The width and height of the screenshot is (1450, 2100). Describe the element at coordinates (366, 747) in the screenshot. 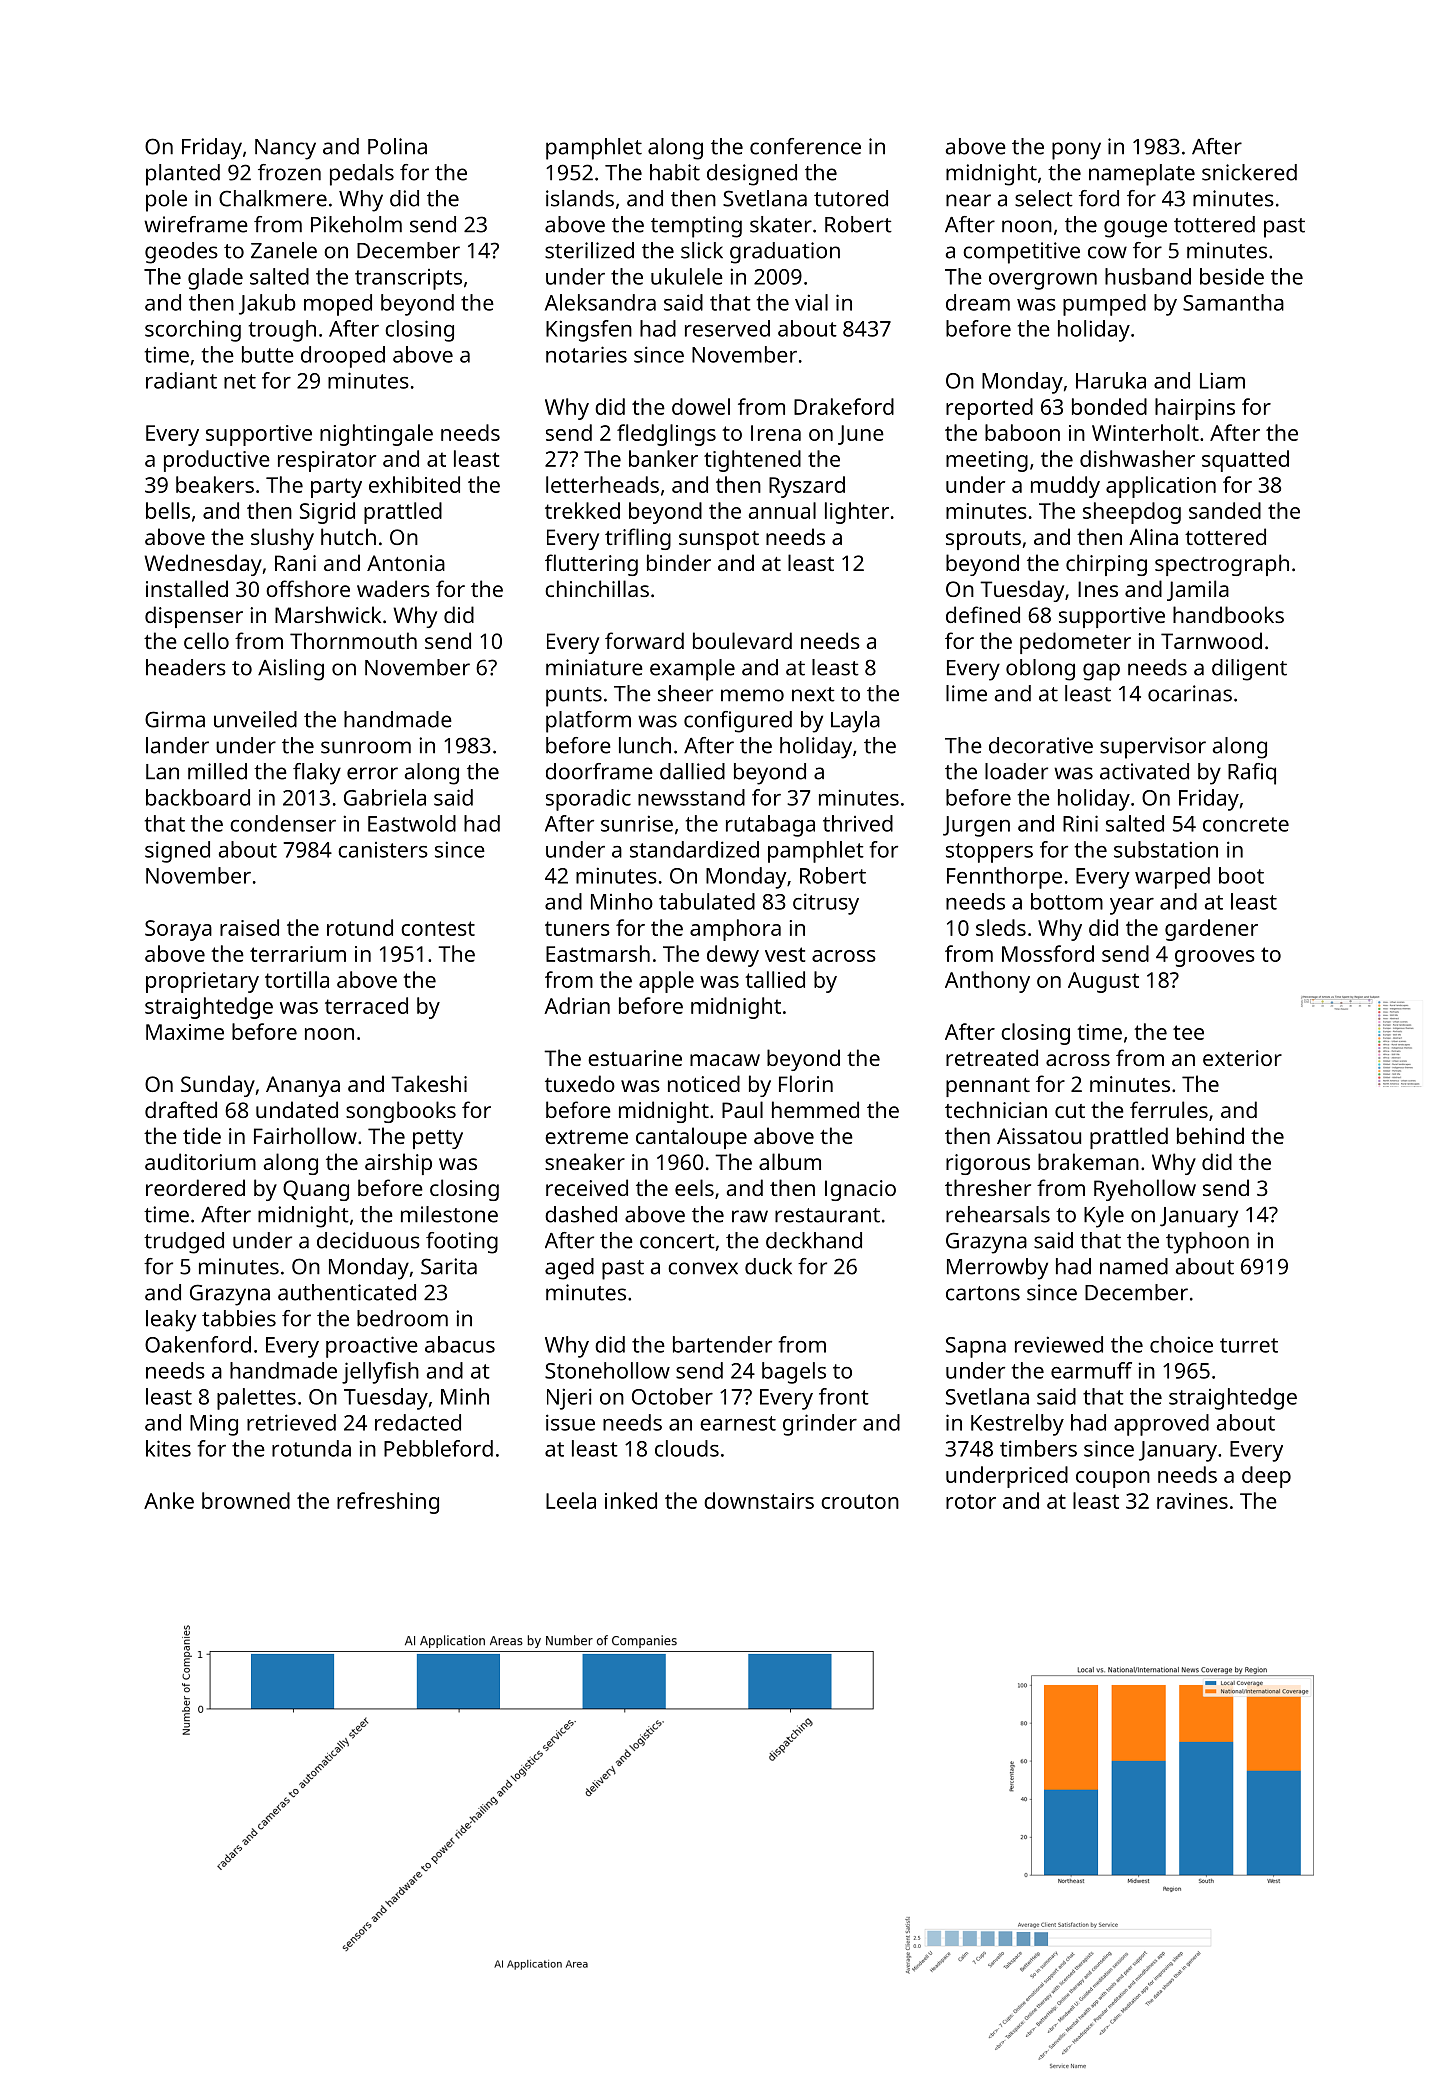

I see `sunroom` at that location.
